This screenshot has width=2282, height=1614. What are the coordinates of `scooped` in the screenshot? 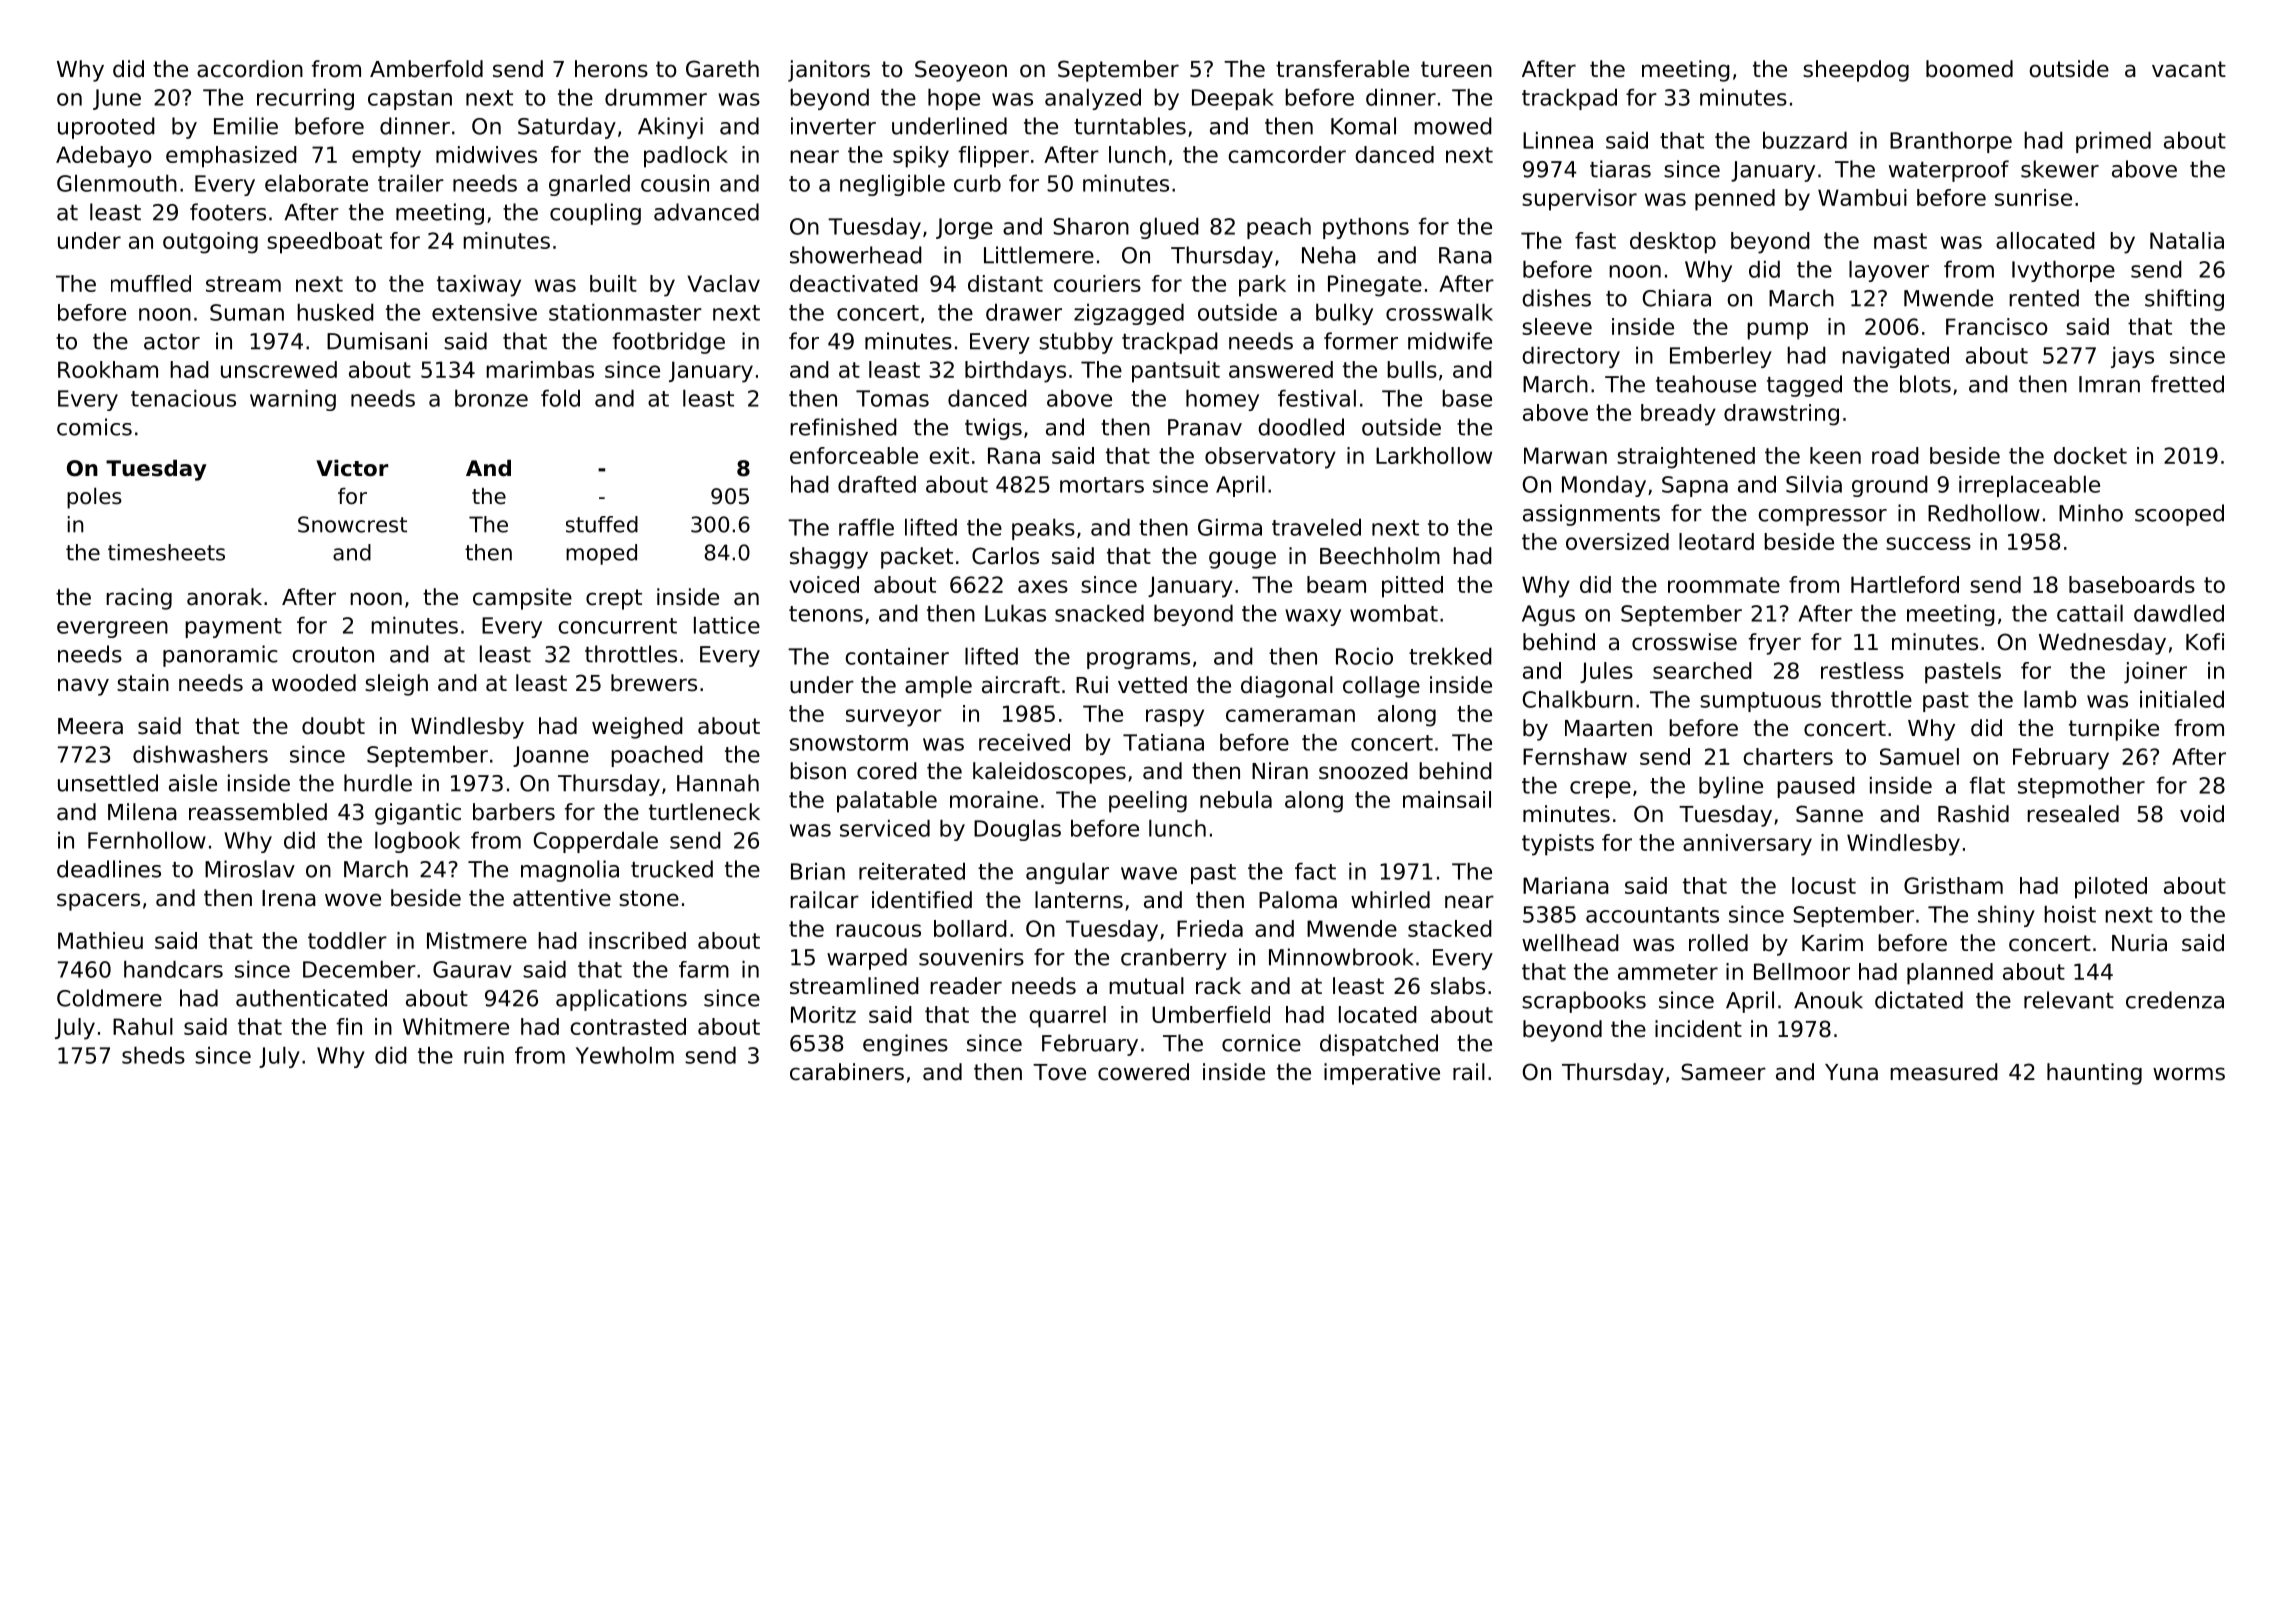 It's located at (2179, 515).
